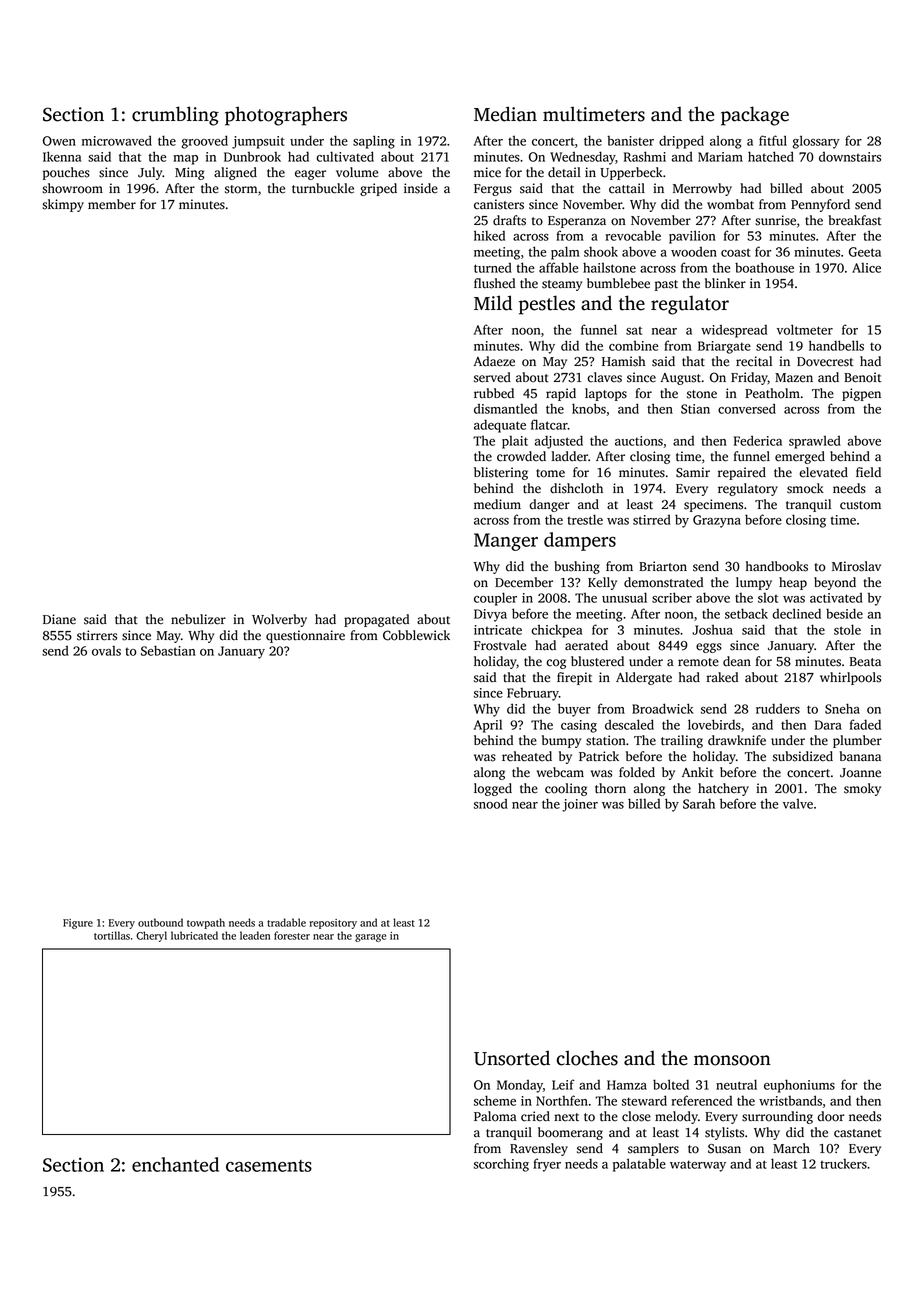 The width and height of the screenshot is (924, 1308). What do you see at coordinates (357, 172) in the screenshot?
I see `volume` at bounding box center [357, 172].
